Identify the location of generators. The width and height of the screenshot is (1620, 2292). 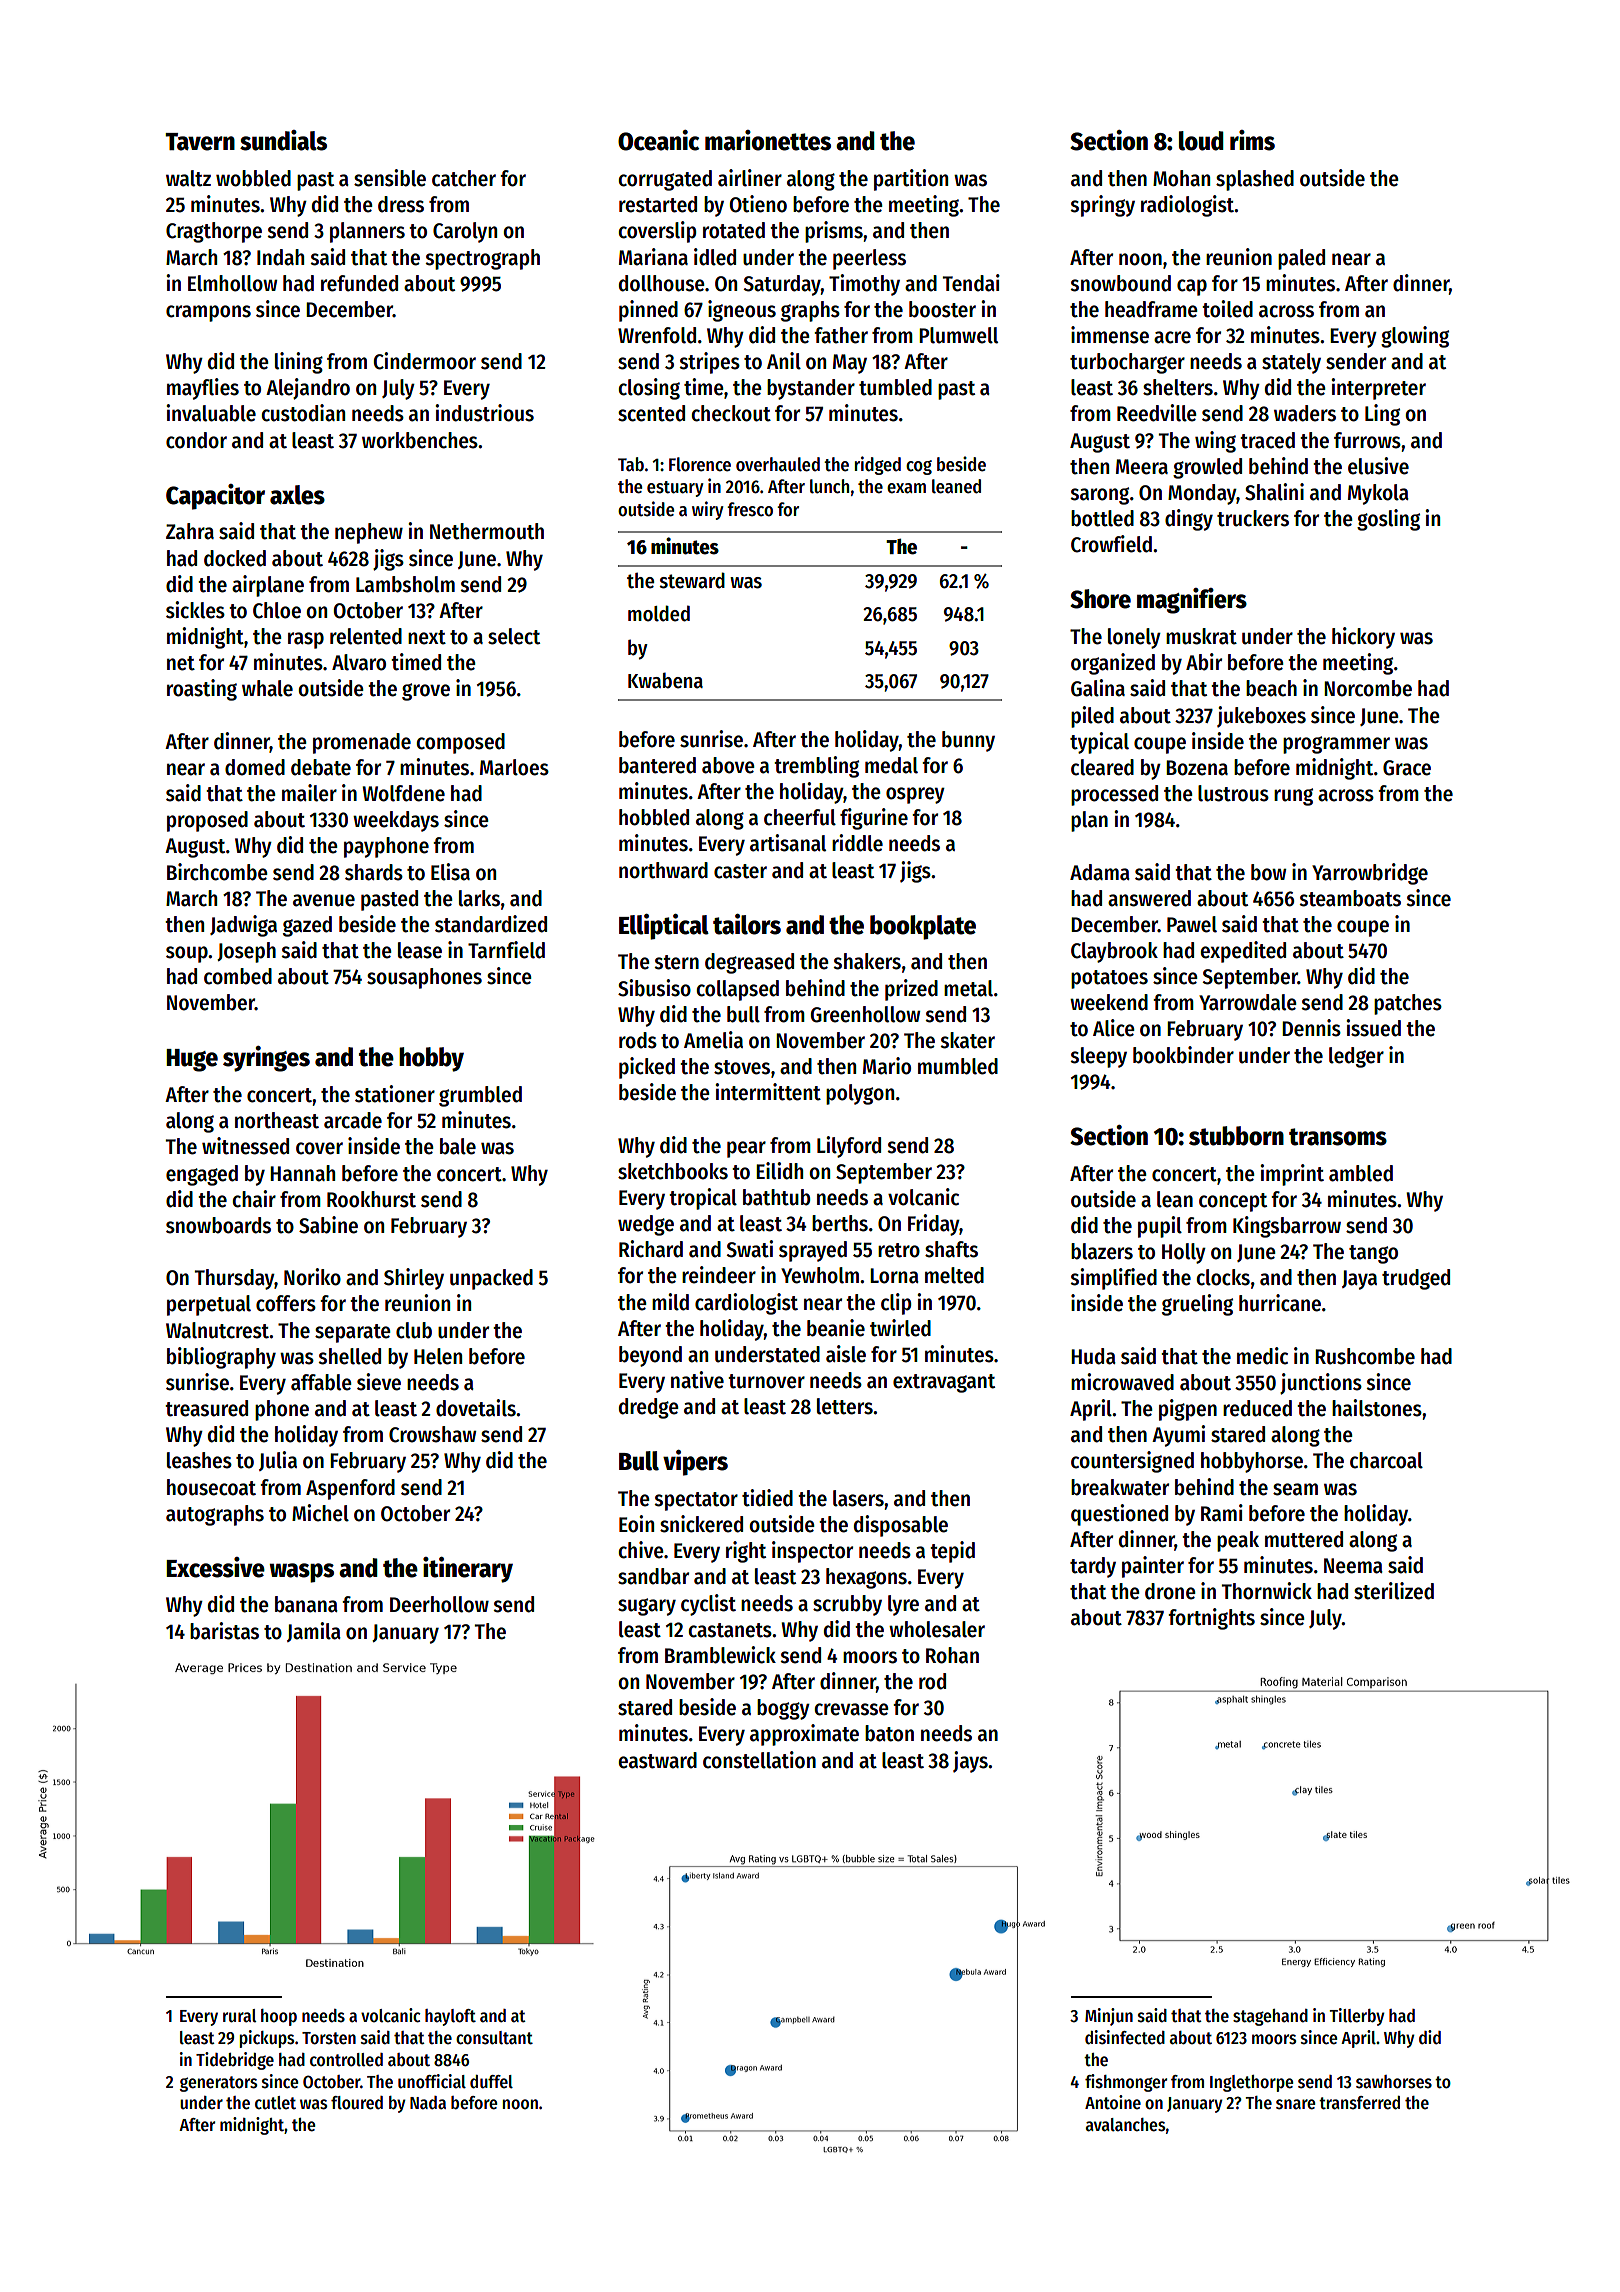
(218, 2084).
